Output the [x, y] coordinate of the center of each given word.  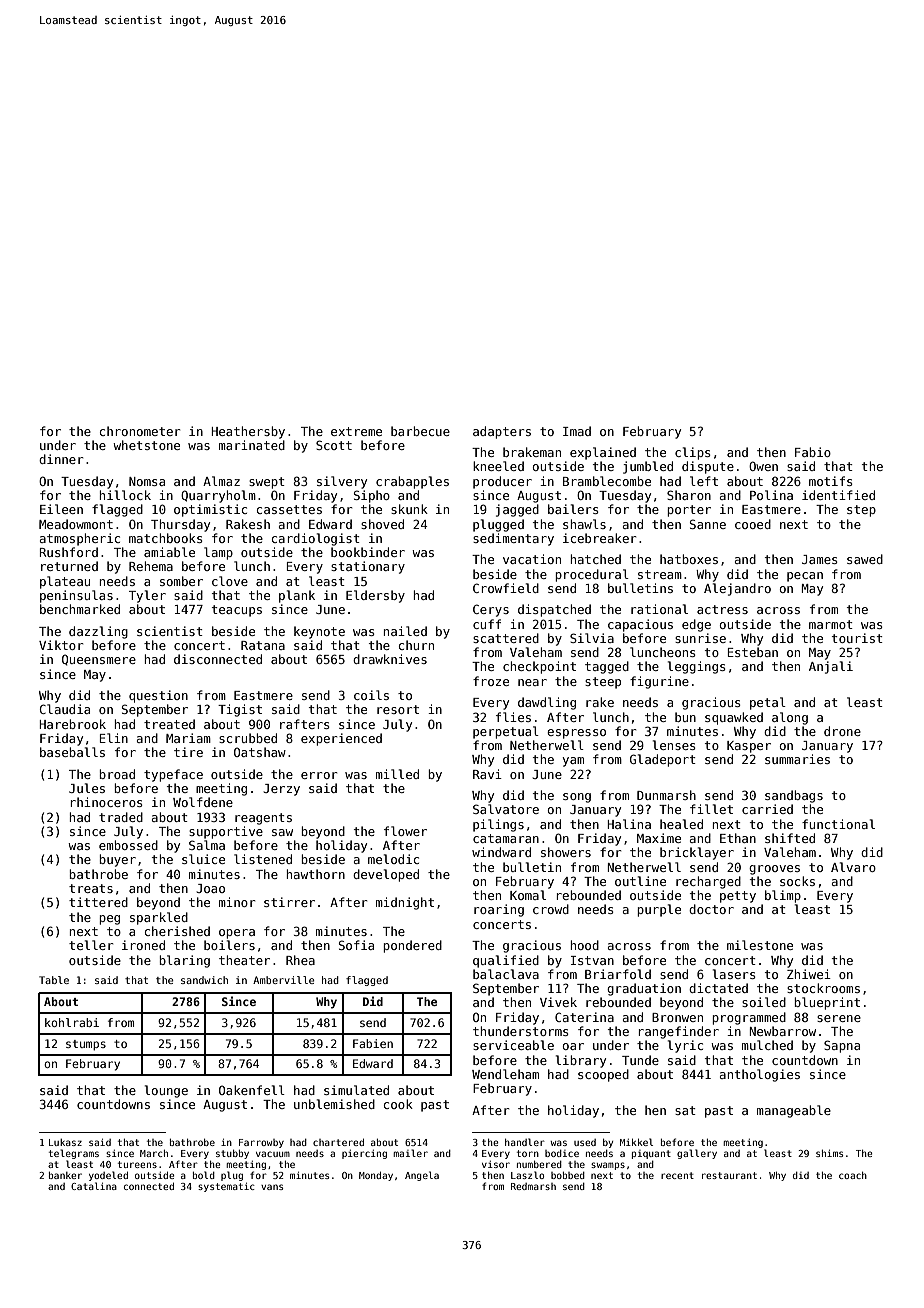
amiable [169, 552]
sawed [865, 559]
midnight [405, 903]
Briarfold [618, 974]
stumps [86, 1045]
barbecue [420, 431]
